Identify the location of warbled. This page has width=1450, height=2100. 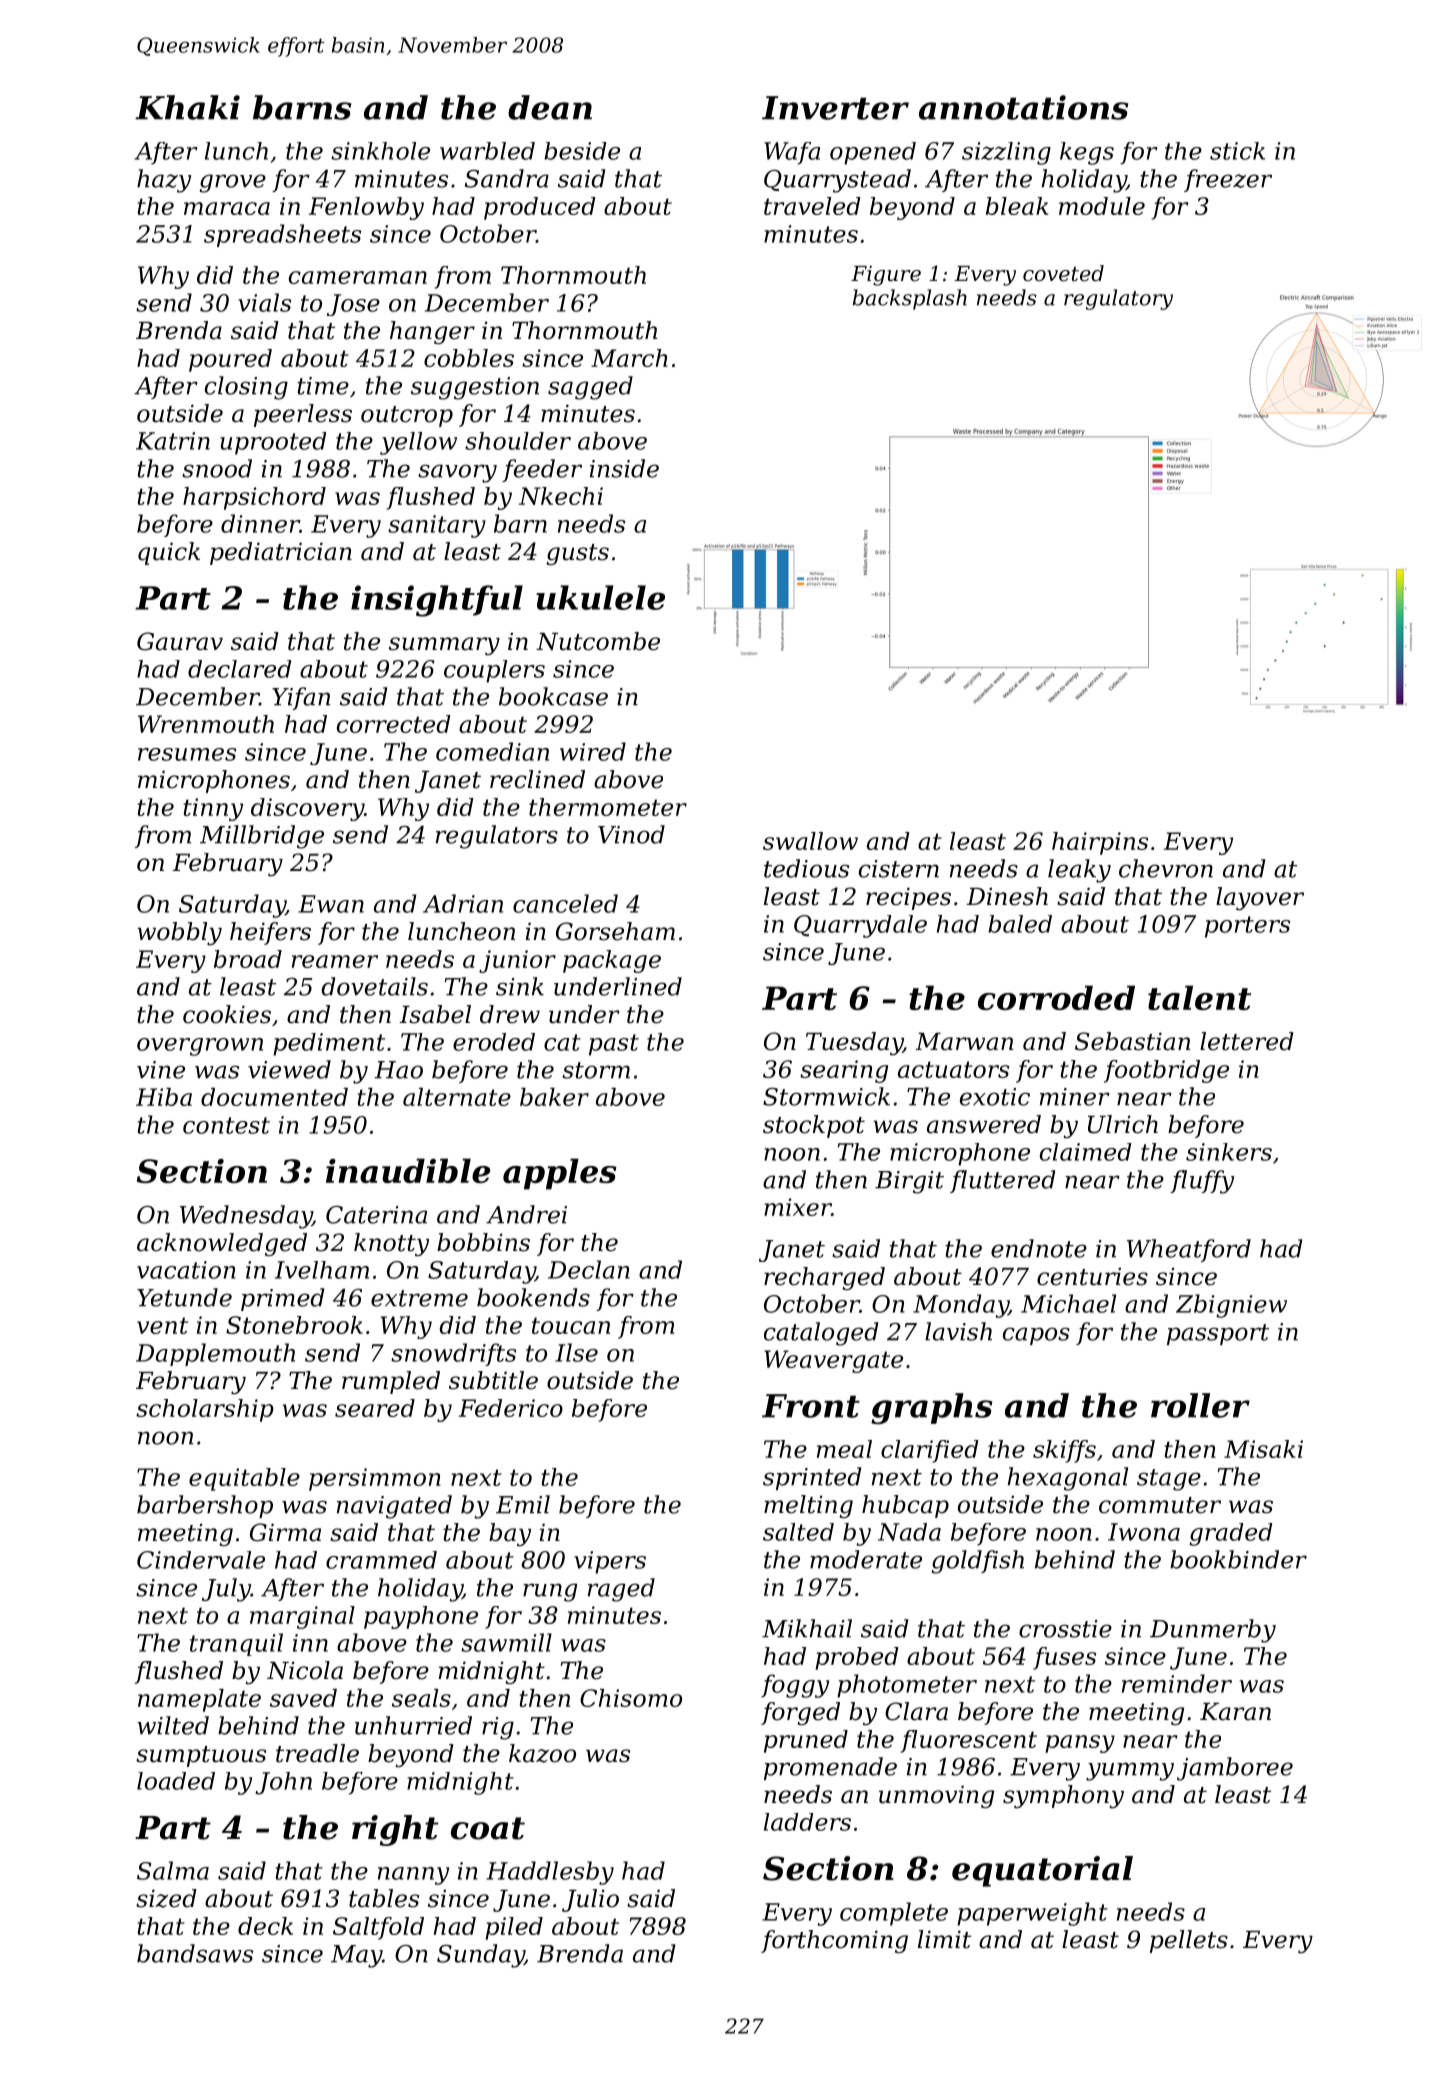
(487, 151).
